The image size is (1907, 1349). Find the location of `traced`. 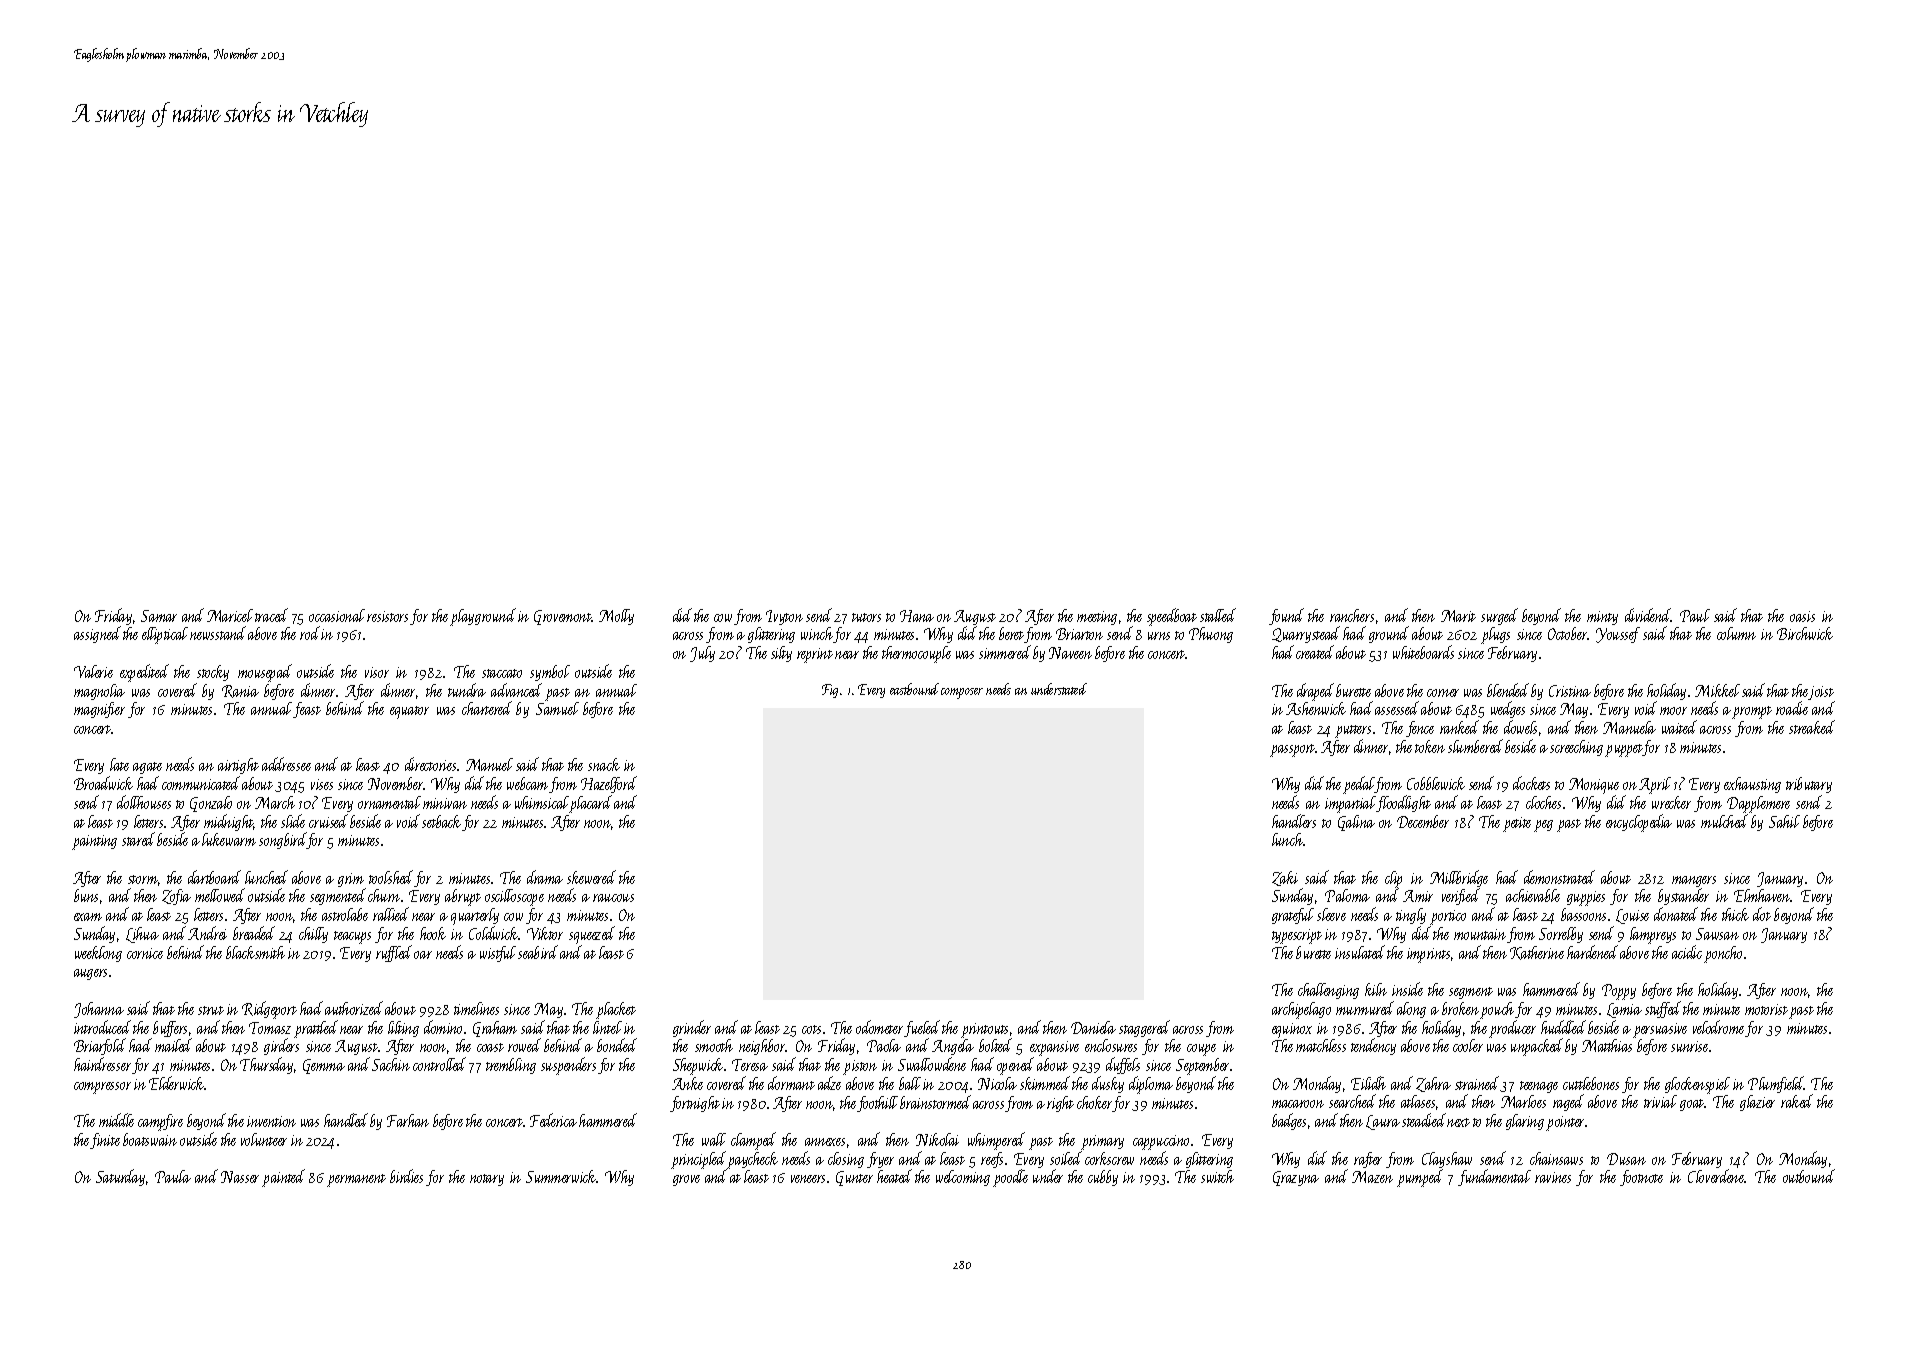

traced is located at coordinates (271, 615).
